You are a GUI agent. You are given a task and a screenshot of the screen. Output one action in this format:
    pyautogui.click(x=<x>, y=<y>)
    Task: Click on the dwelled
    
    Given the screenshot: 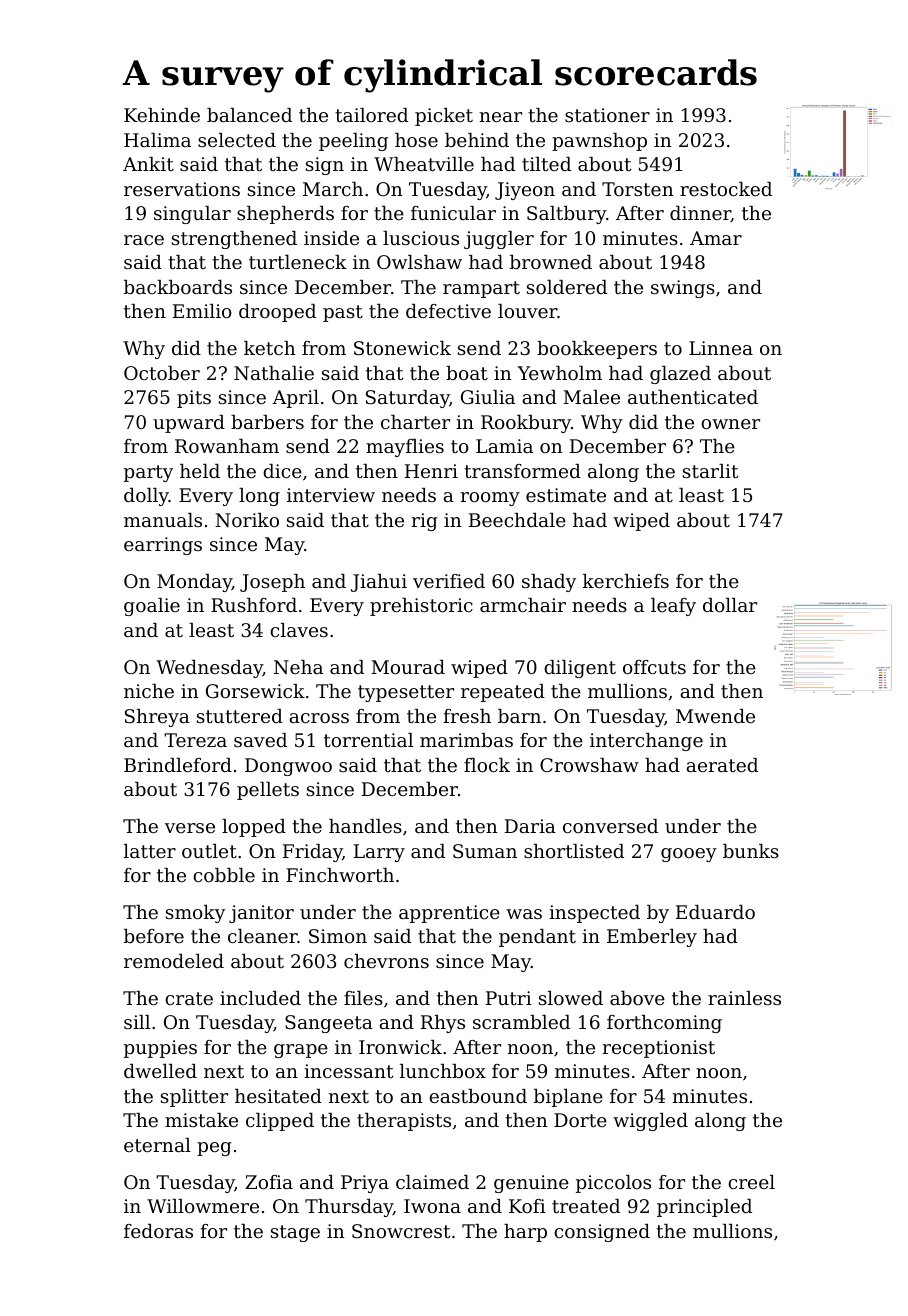 What is the action you would take?
    pyautogui.click(x=160, y=1071)
